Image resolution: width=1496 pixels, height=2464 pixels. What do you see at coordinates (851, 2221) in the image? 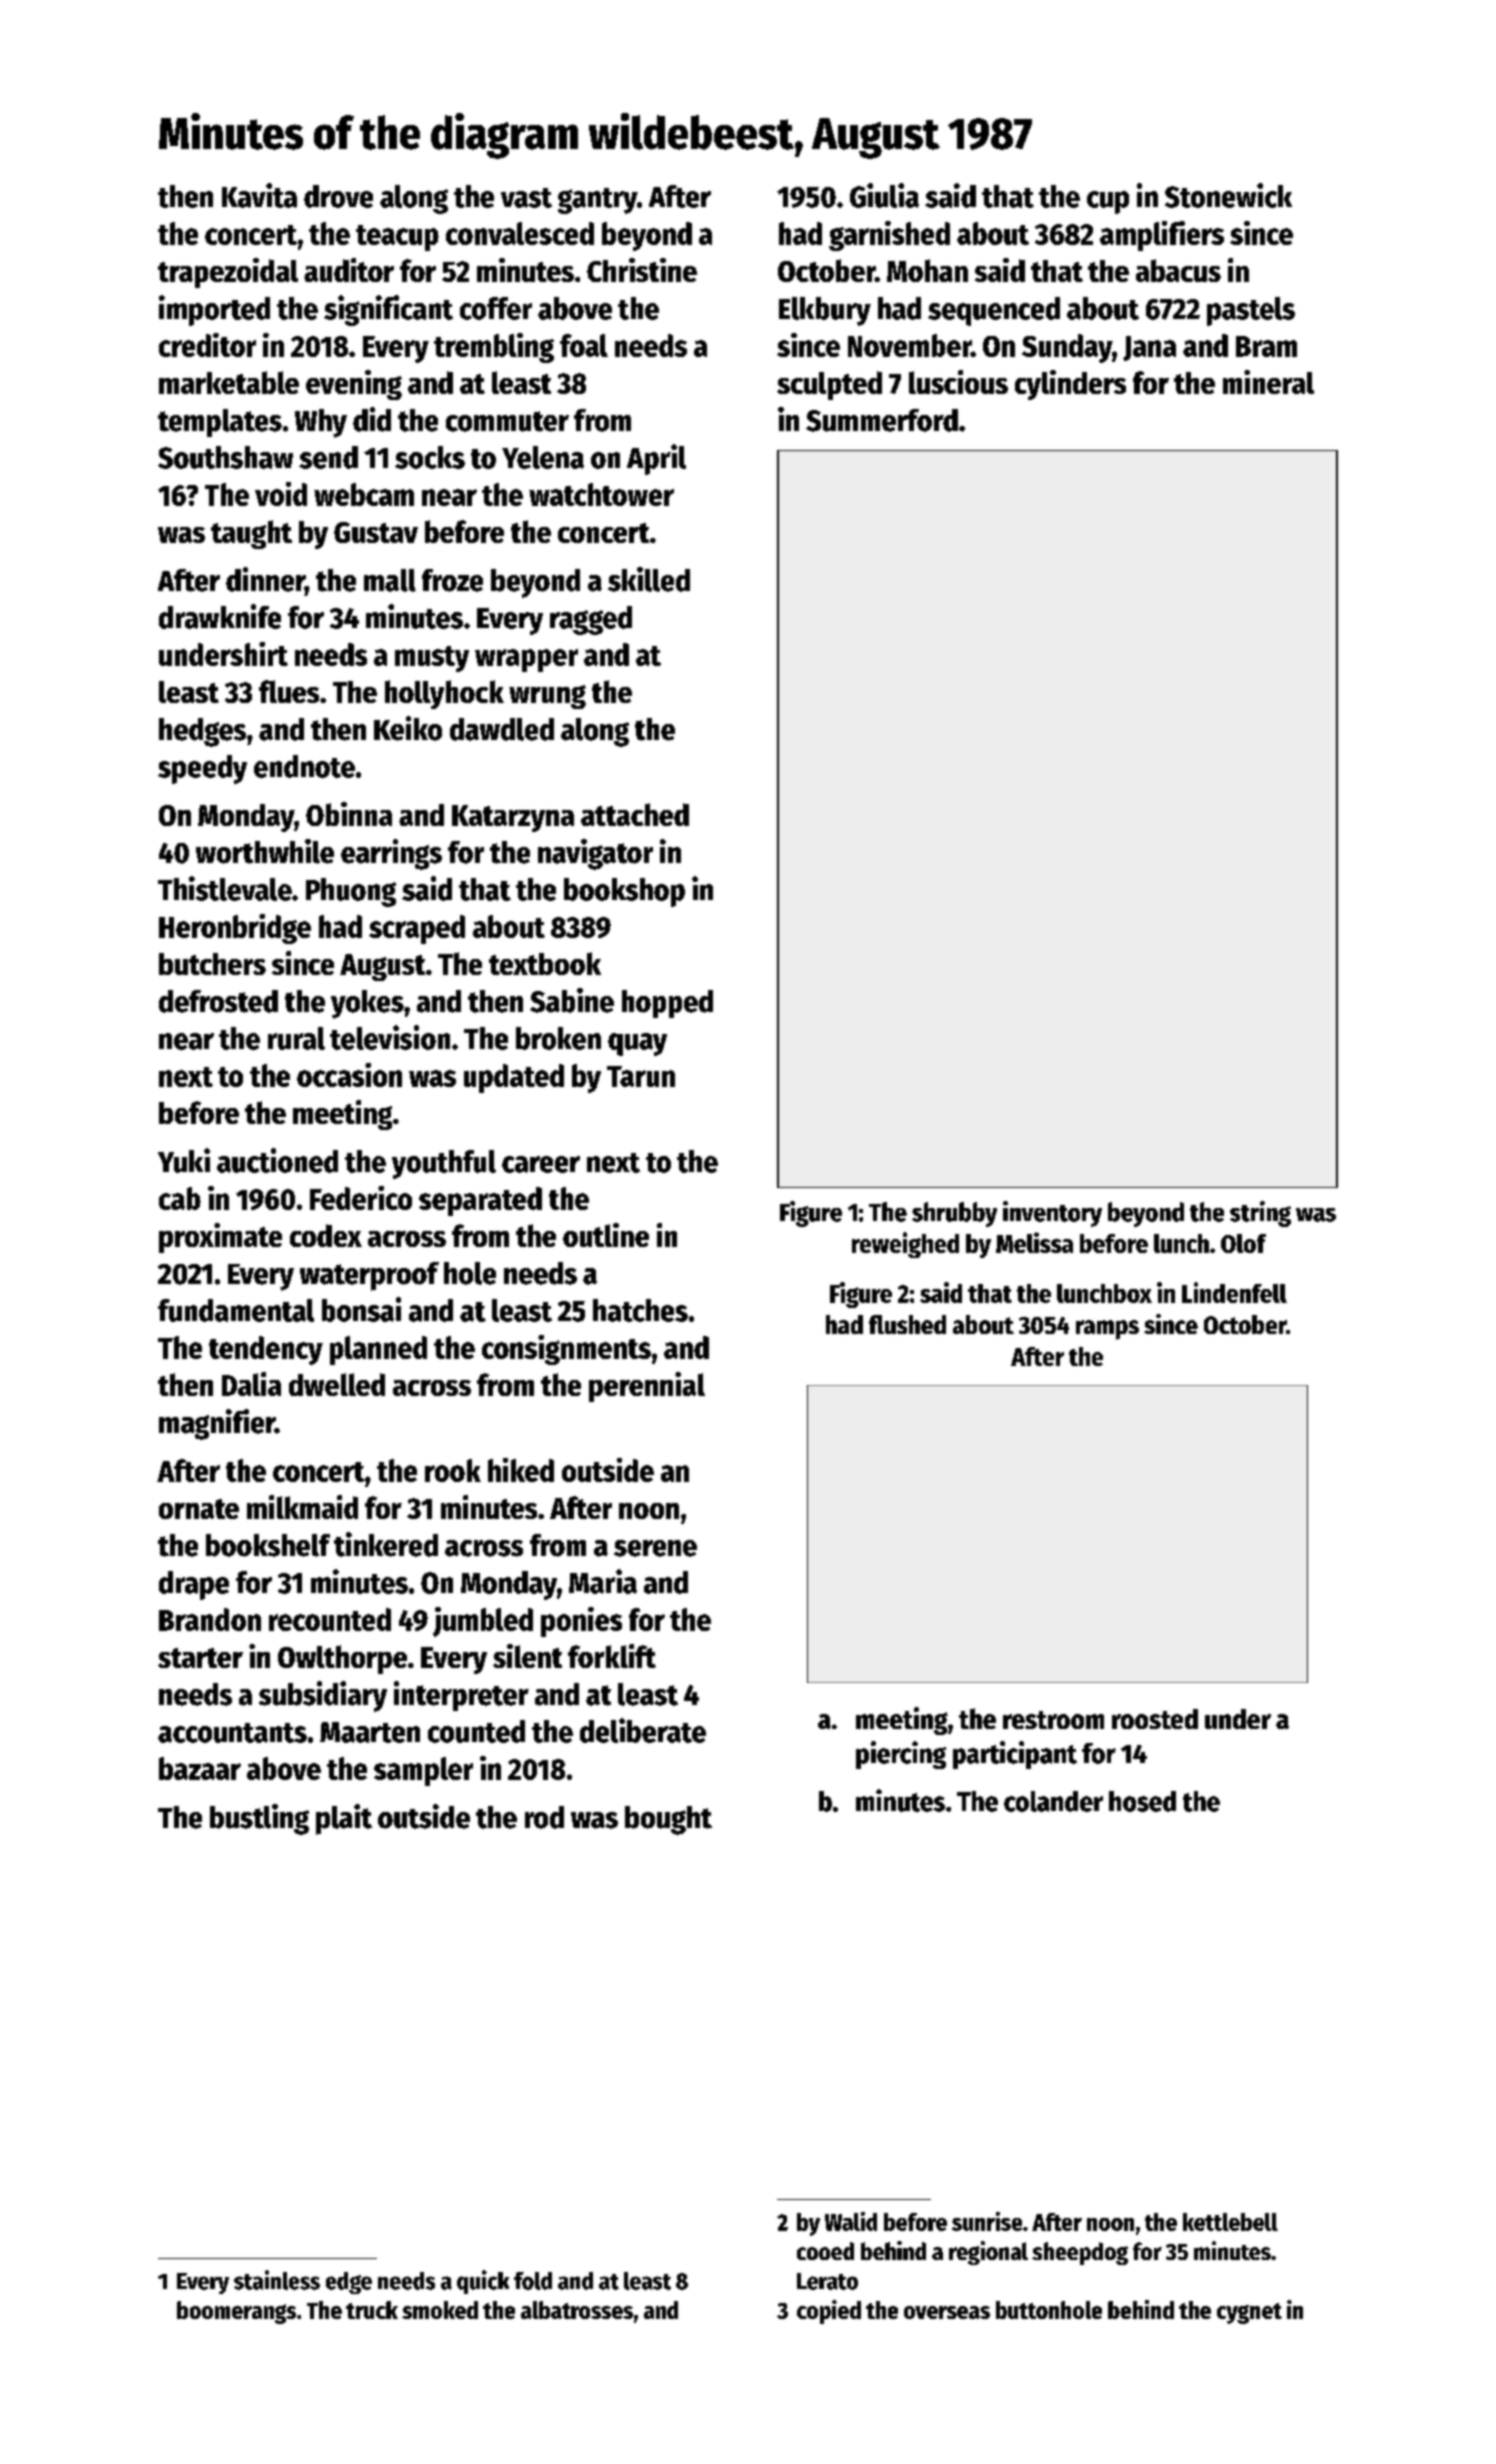
I see `Walid` at bounding box center [851, 2221].
